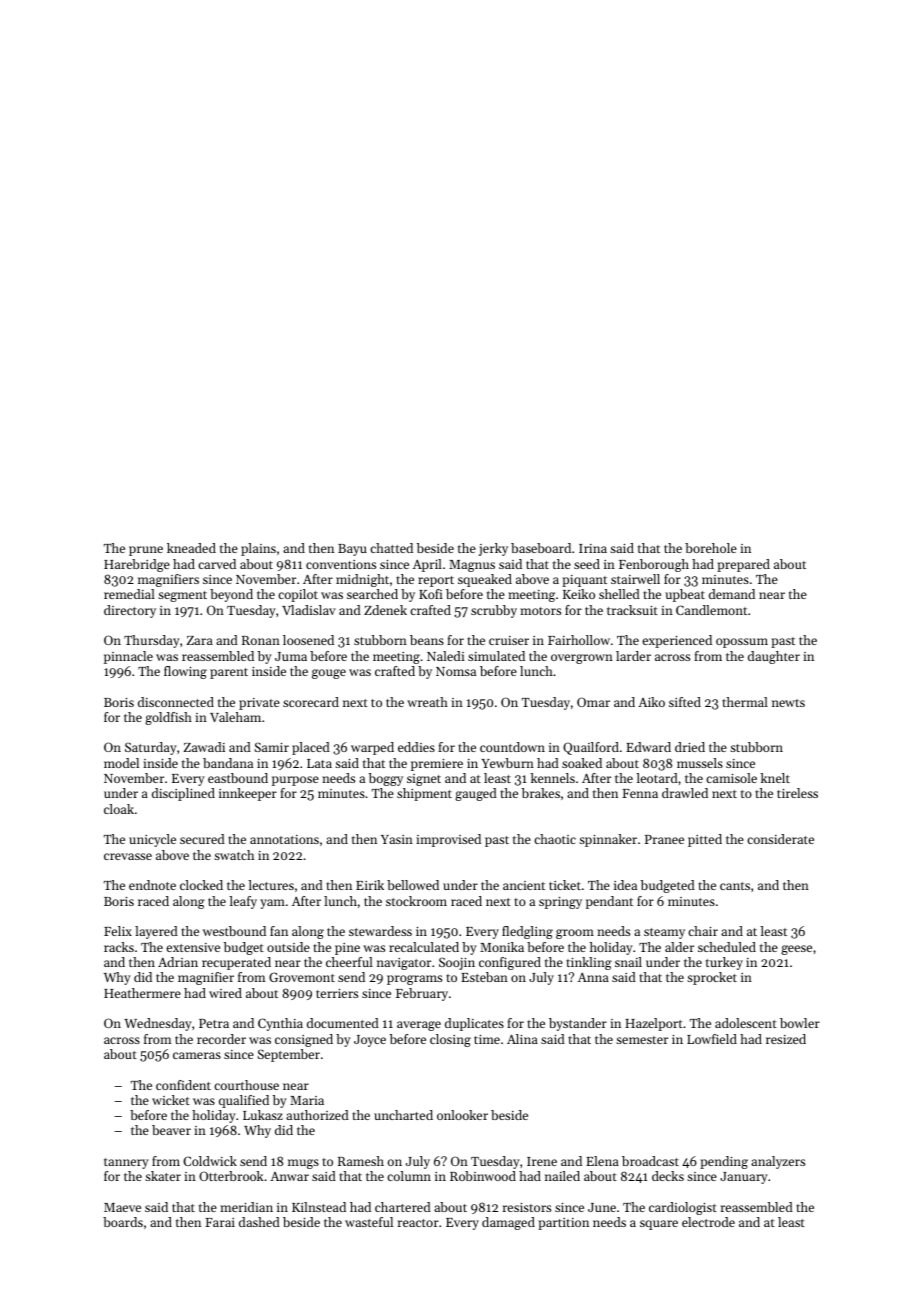 Image resolution: width=924 pixels, height=1308 pixels. What do you see at coordinates (137, 565) in the screenshot?
I see `Harebridge` at bounding box center [137, 565].
